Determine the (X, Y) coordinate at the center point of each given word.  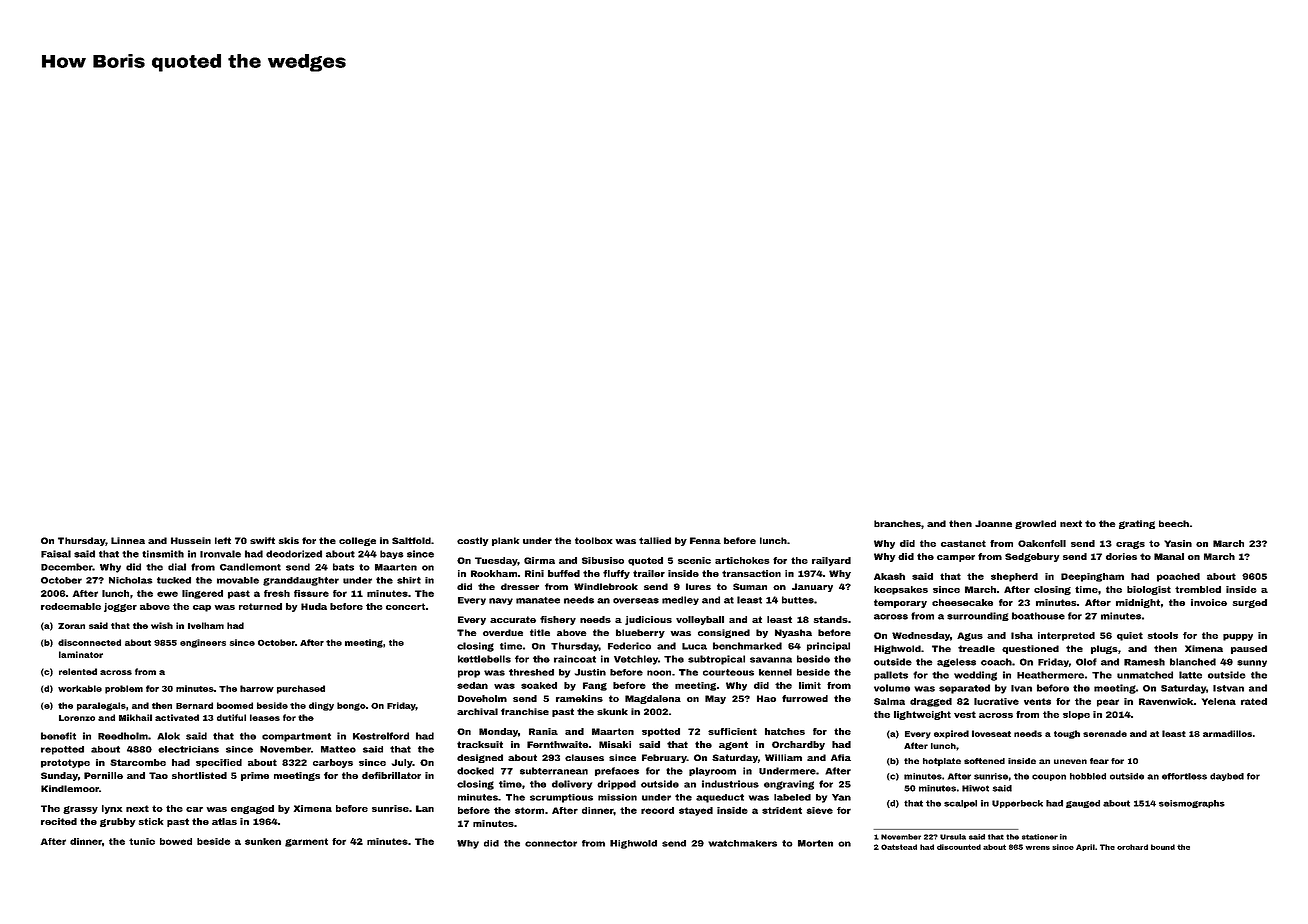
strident (782, 810)
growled (1035, 524)
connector (551, 843)
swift (262, 540)
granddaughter (301, 581)
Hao (766, 698)
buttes (798, 600)
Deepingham (1092, 577)
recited (59, 821)
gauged (1083, 804)
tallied (655, 540)
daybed (1227, 777)
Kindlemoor (70, 788)
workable (80, 688)
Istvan (1228, 688)
